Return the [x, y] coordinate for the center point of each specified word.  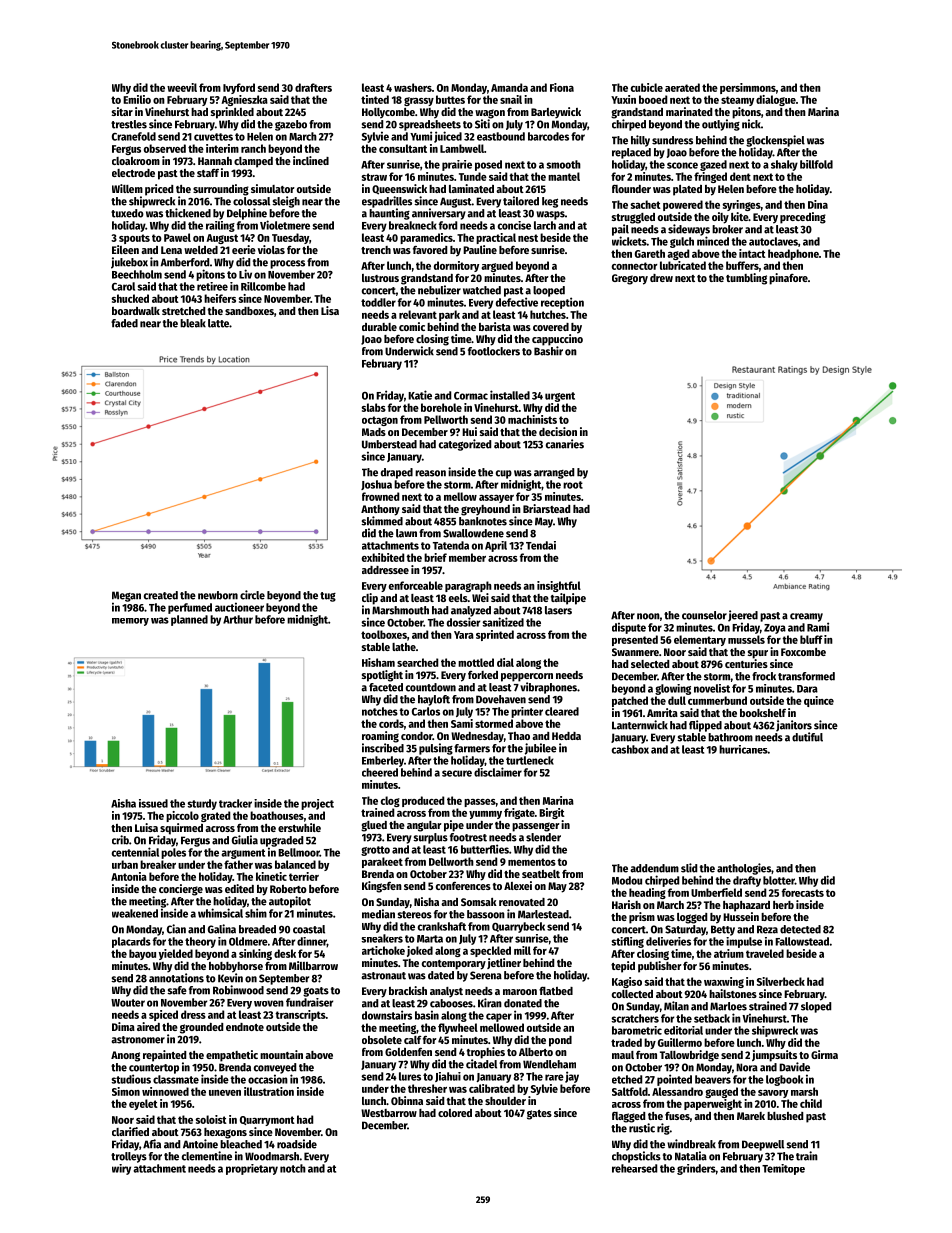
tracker [235, 803]
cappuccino [557, 340]
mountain [281, 1054]
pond [560, 1041]
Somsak [479, 902]
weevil [182, 87]
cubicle [647, 87]
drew [661, 278]
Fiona [562, 87]
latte [218, 323]
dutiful [807, 737]
